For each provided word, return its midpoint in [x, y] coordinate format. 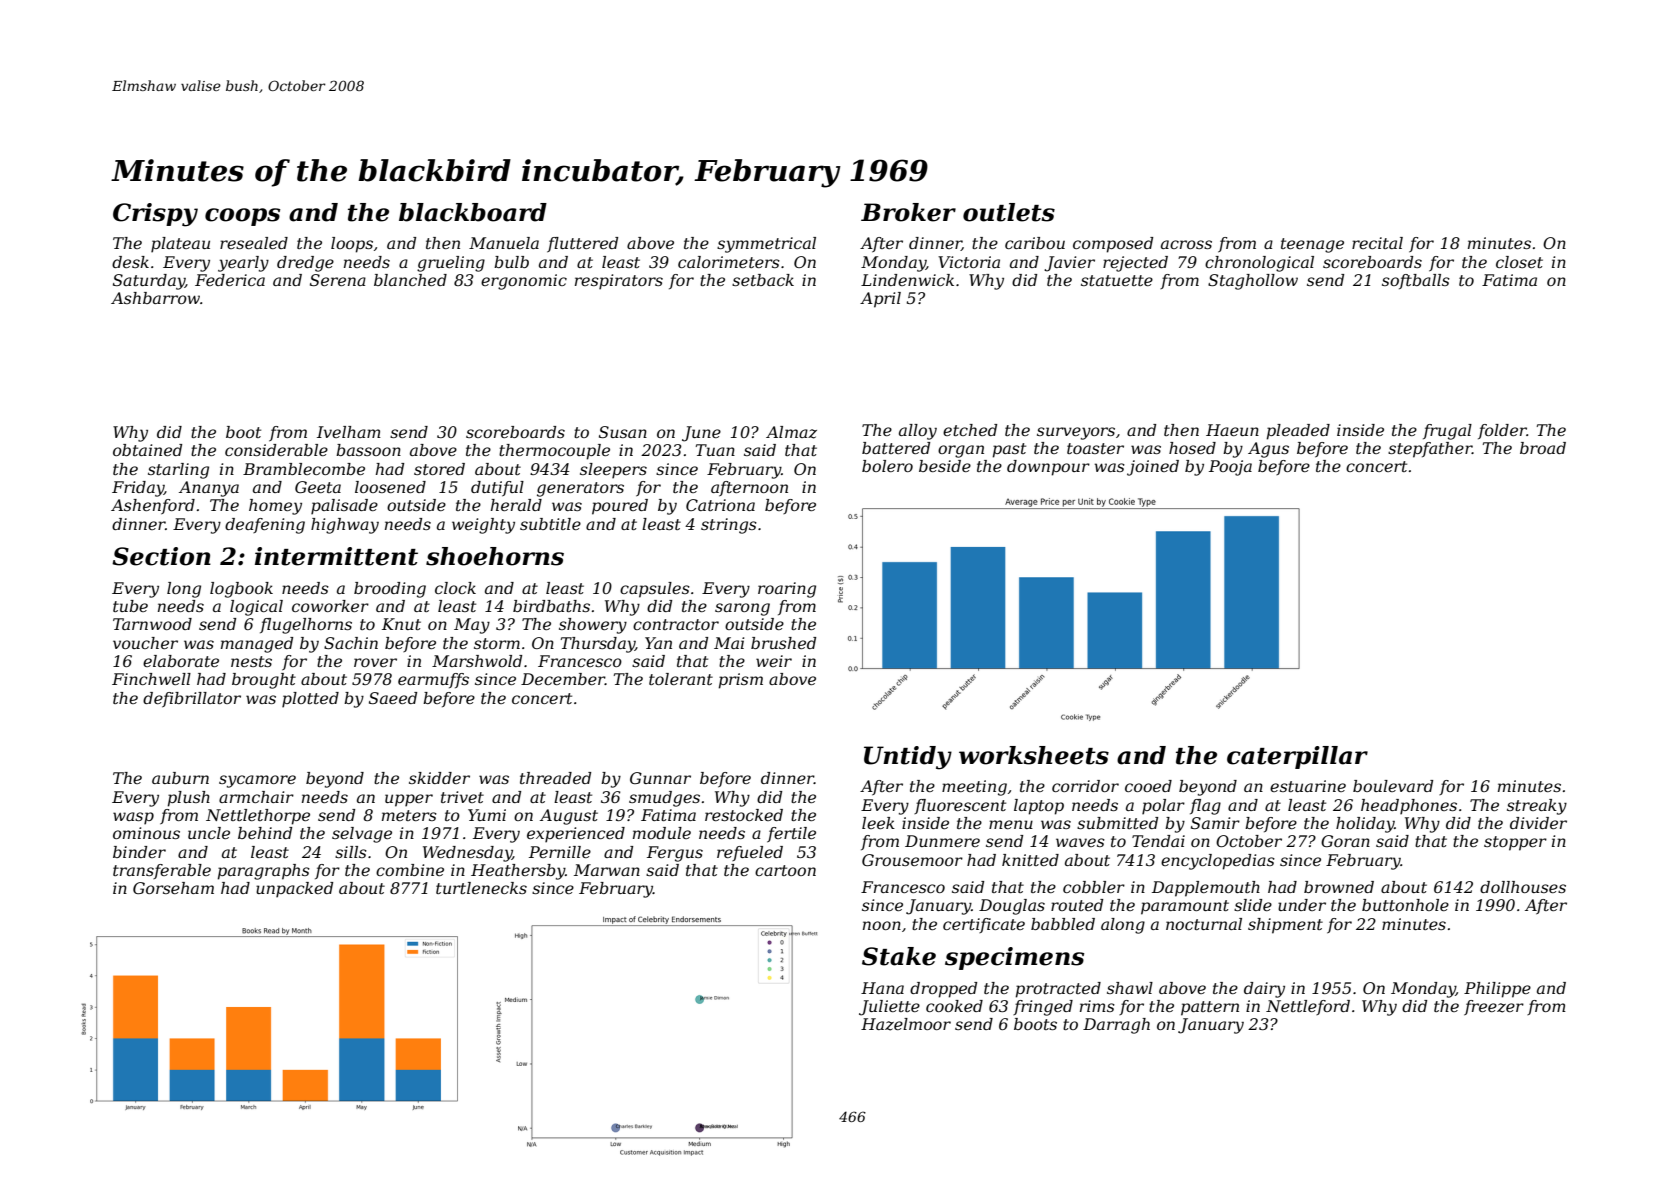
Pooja [1230, 468]
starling [178, 471]
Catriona [720, 505]
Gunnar [660, 778]
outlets [1009, 212]
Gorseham [173, 888]
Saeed [393, 698]
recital [1377, 243]
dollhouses [1523, 887]
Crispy [155, 215]
